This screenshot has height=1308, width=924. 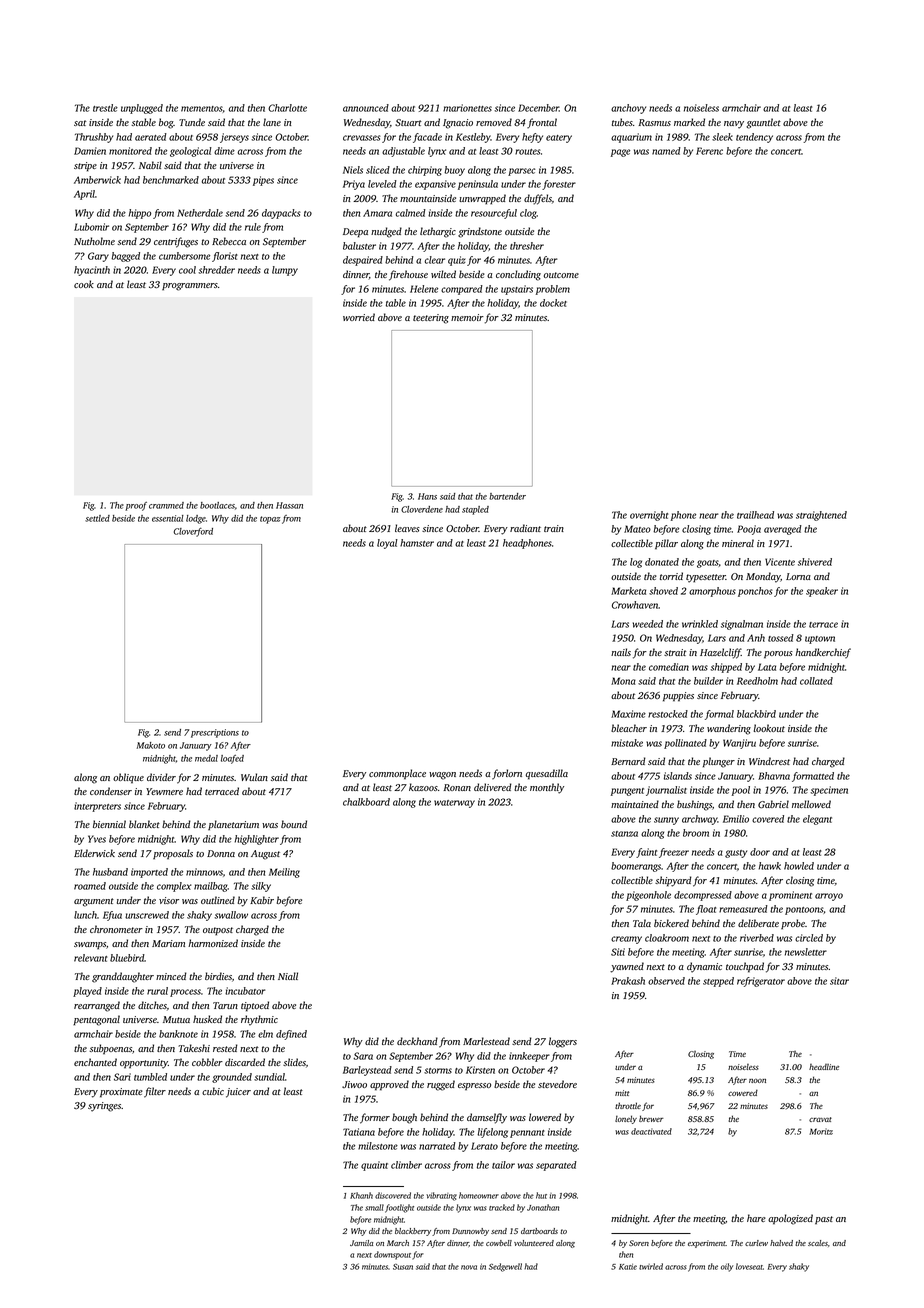 What do you see at coordinates (628, 981) in the screenshot?
I see `Prakash` at bounding box center [628, 981].
